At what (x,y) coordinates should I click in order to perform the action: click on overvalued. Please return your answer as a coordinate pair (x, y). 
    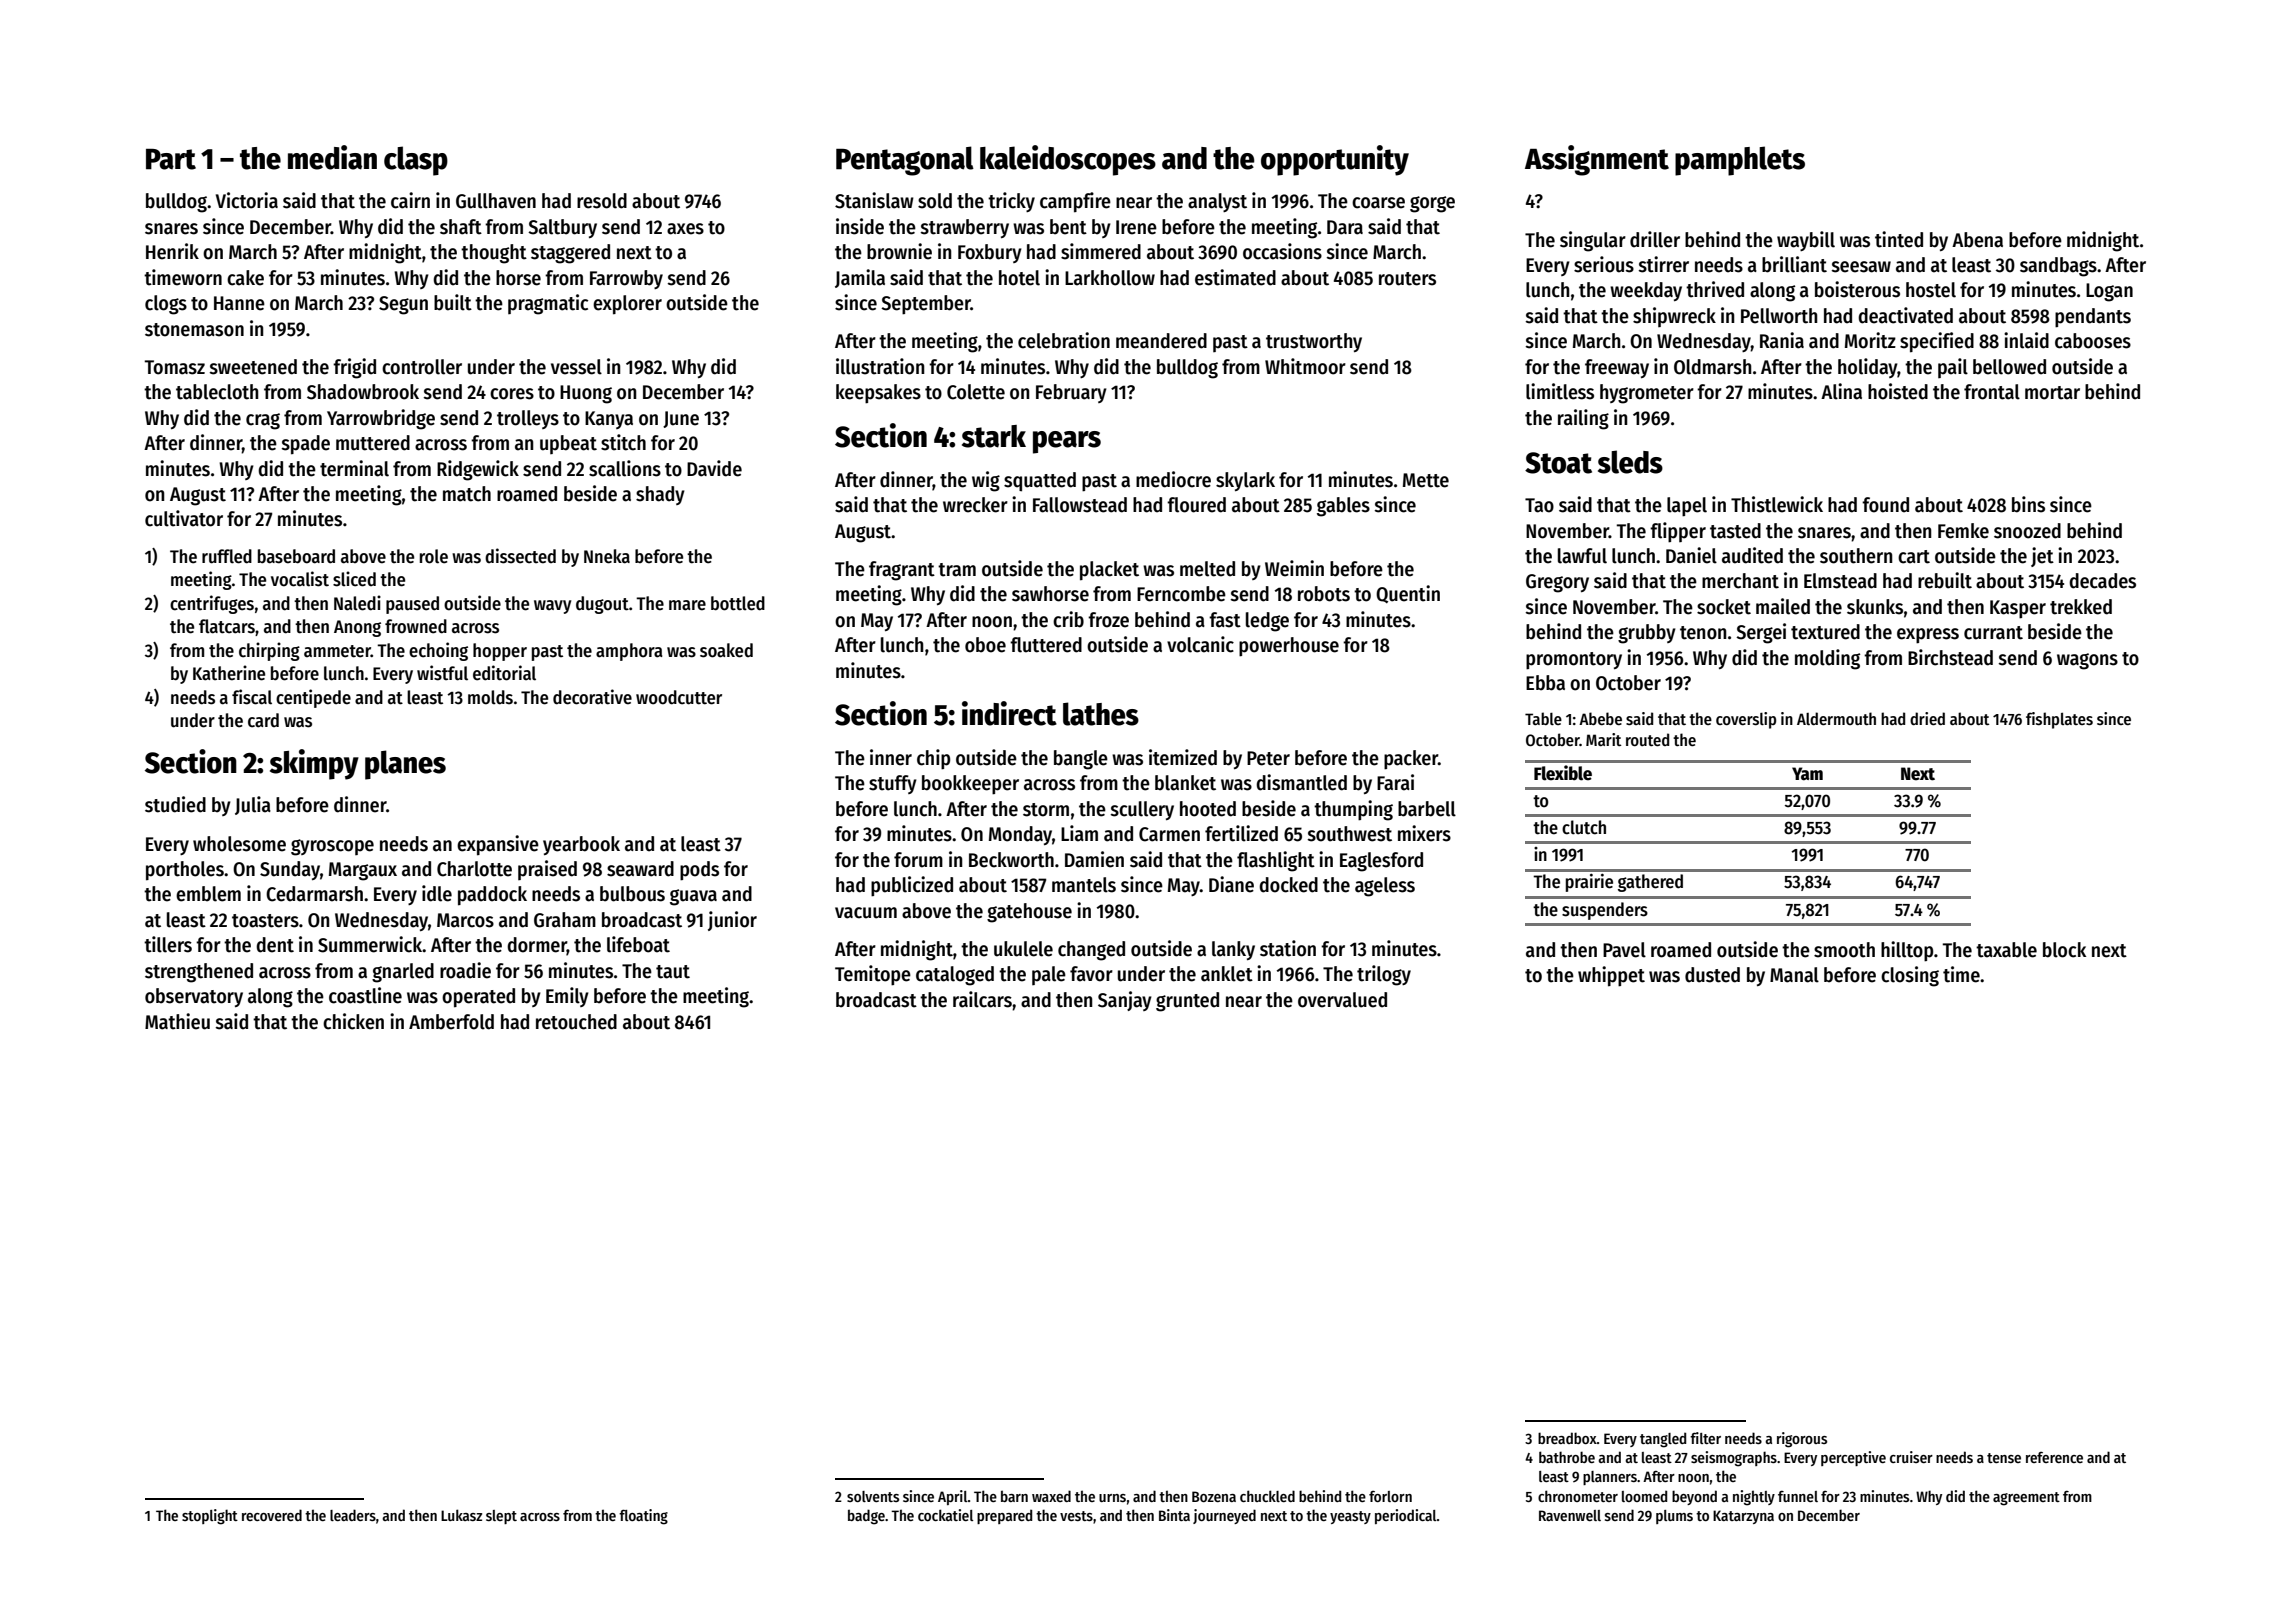
    Looking at the image, I should click on (1342, 1000).
